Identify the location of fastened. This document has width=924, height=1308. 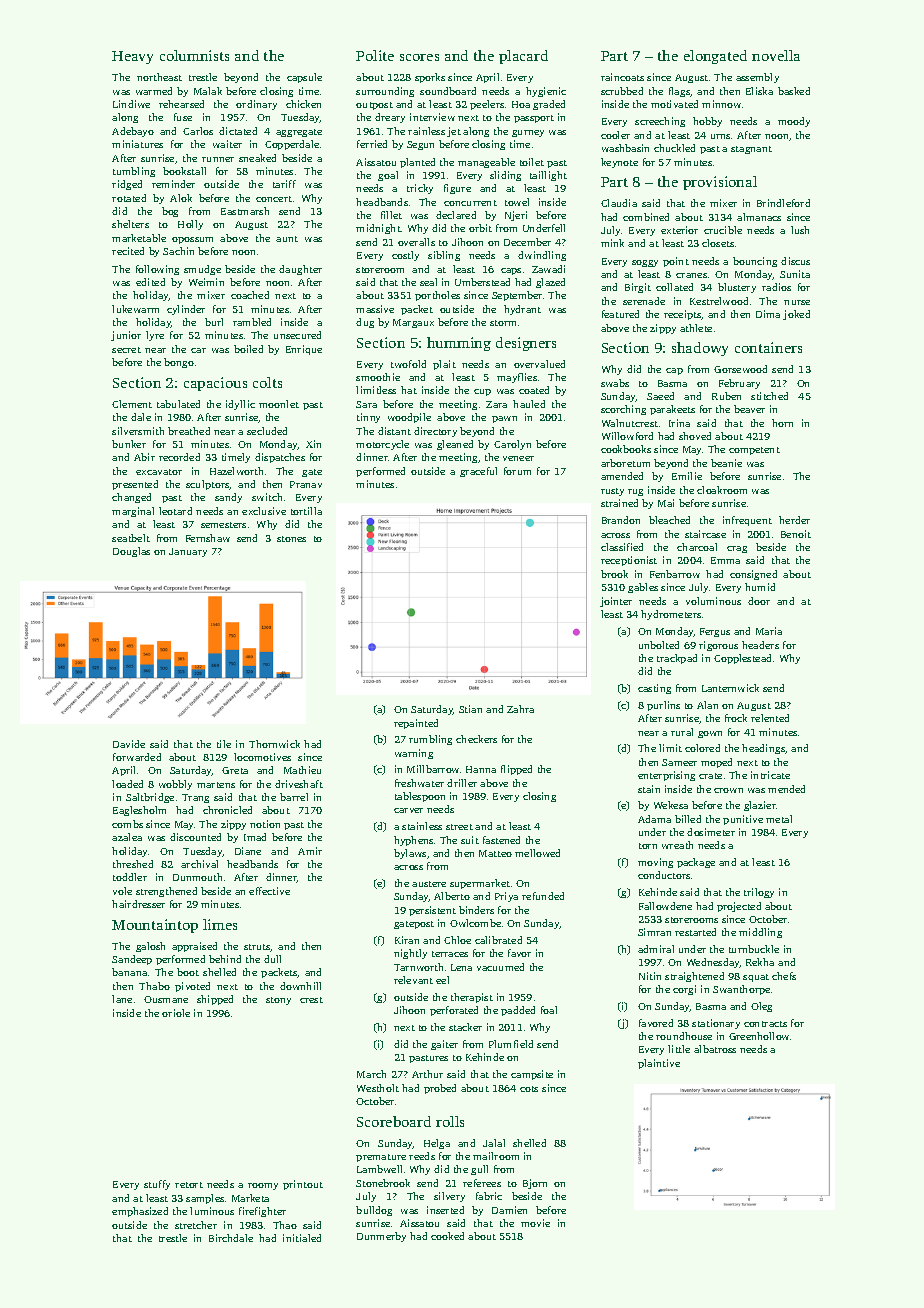
(501, 840).
